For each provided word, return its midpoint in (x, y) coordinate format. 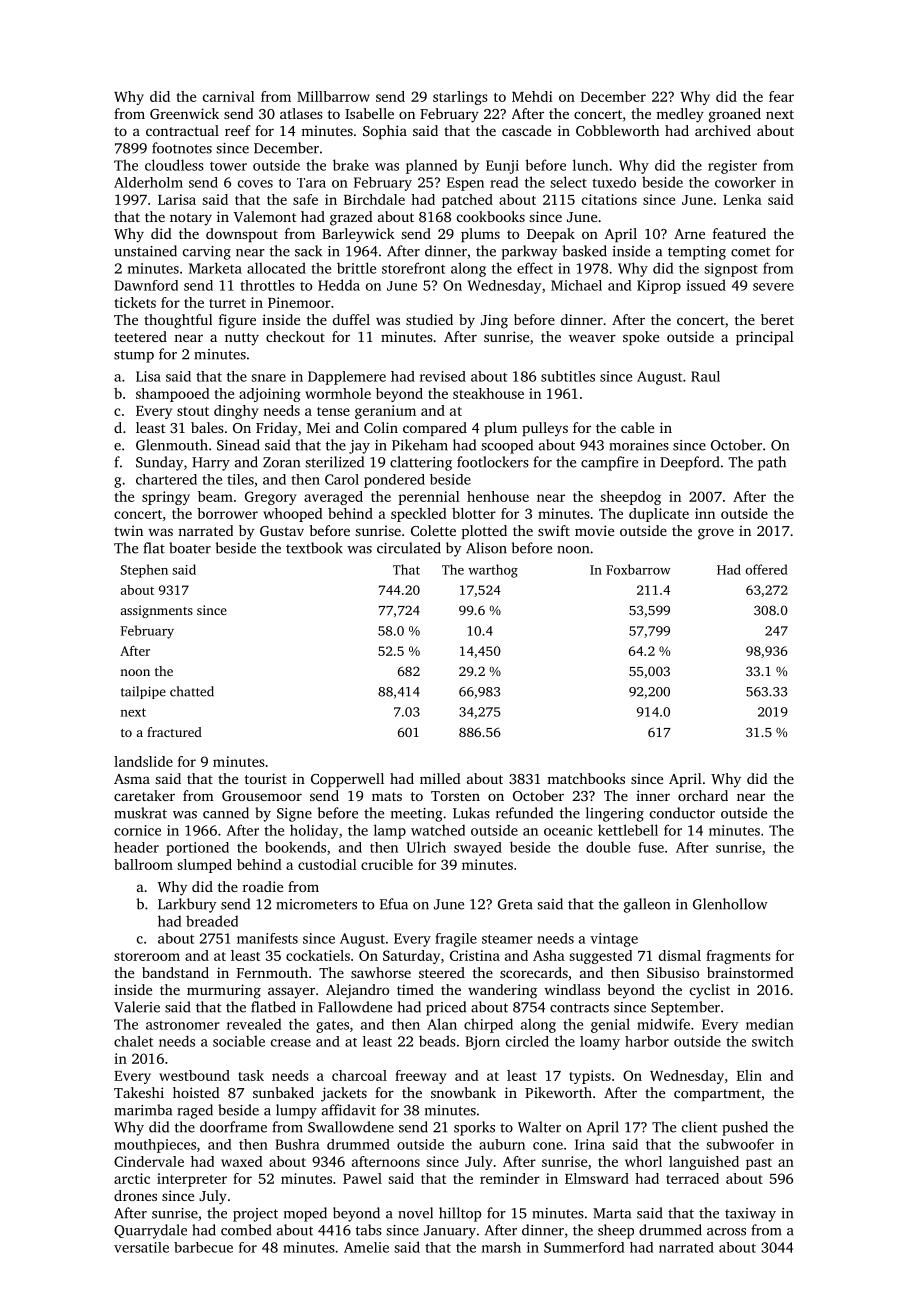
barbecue (203, 1247)
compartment (717, 1095)
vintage (614, 940)
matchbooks (586, 778)
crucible (387, 864)
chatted (192, 691)
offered (767, 569)
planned (431, 166)
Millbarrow (333, 96)
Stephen (144, 571)
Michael (576, 285)
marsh (501, 1247)
